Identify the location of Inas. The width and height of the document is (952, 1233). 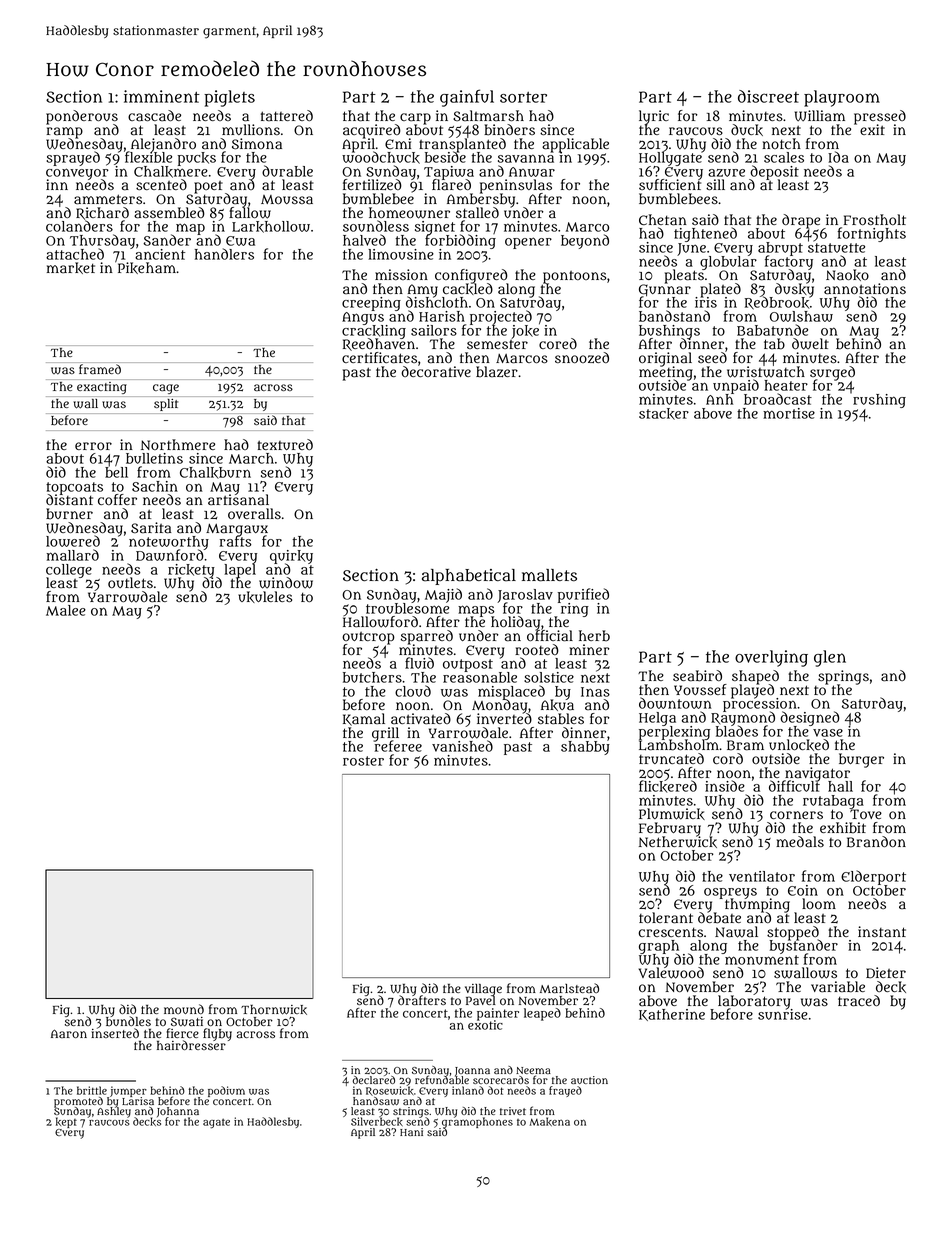
(595, 692).
